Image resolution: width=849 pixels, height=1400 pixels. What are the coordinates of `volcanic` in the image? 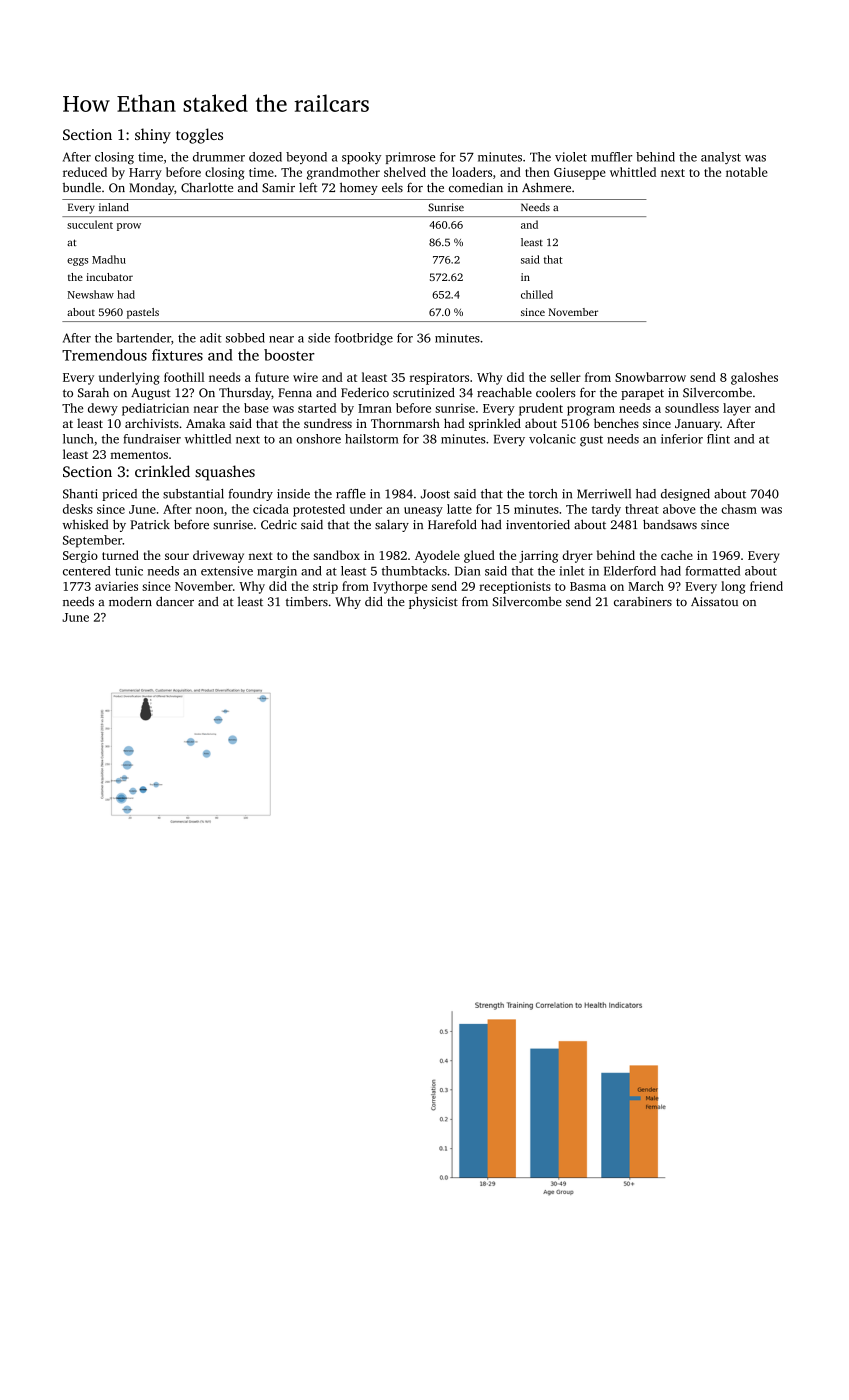 It's located at (552, 439).
